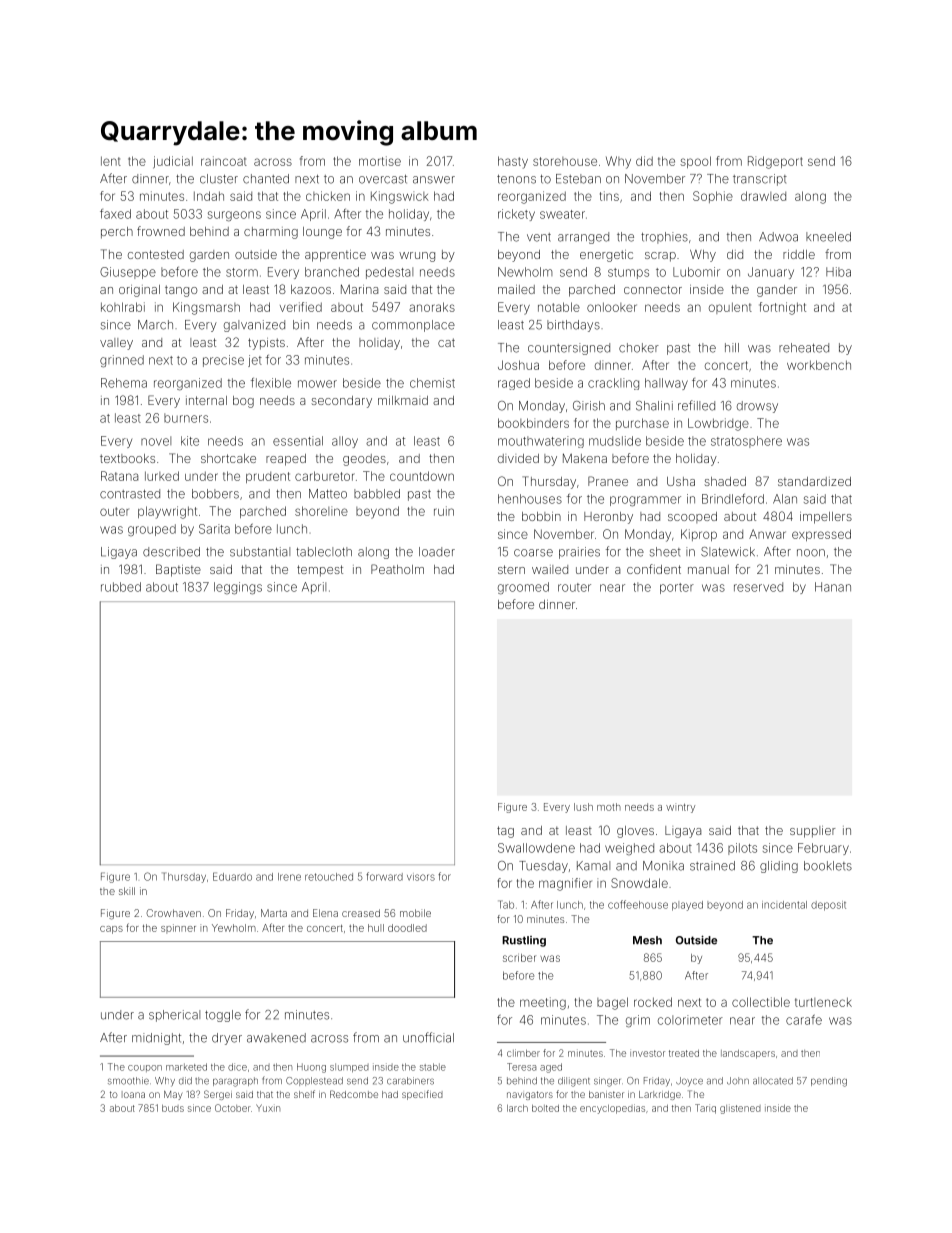 Image resolution: width=952 pixels, height=1233 pixels. What do you see at coordinates (173, 913) in the screenshot?
I see `Crowhaven` at bounding box center [173, 913].
